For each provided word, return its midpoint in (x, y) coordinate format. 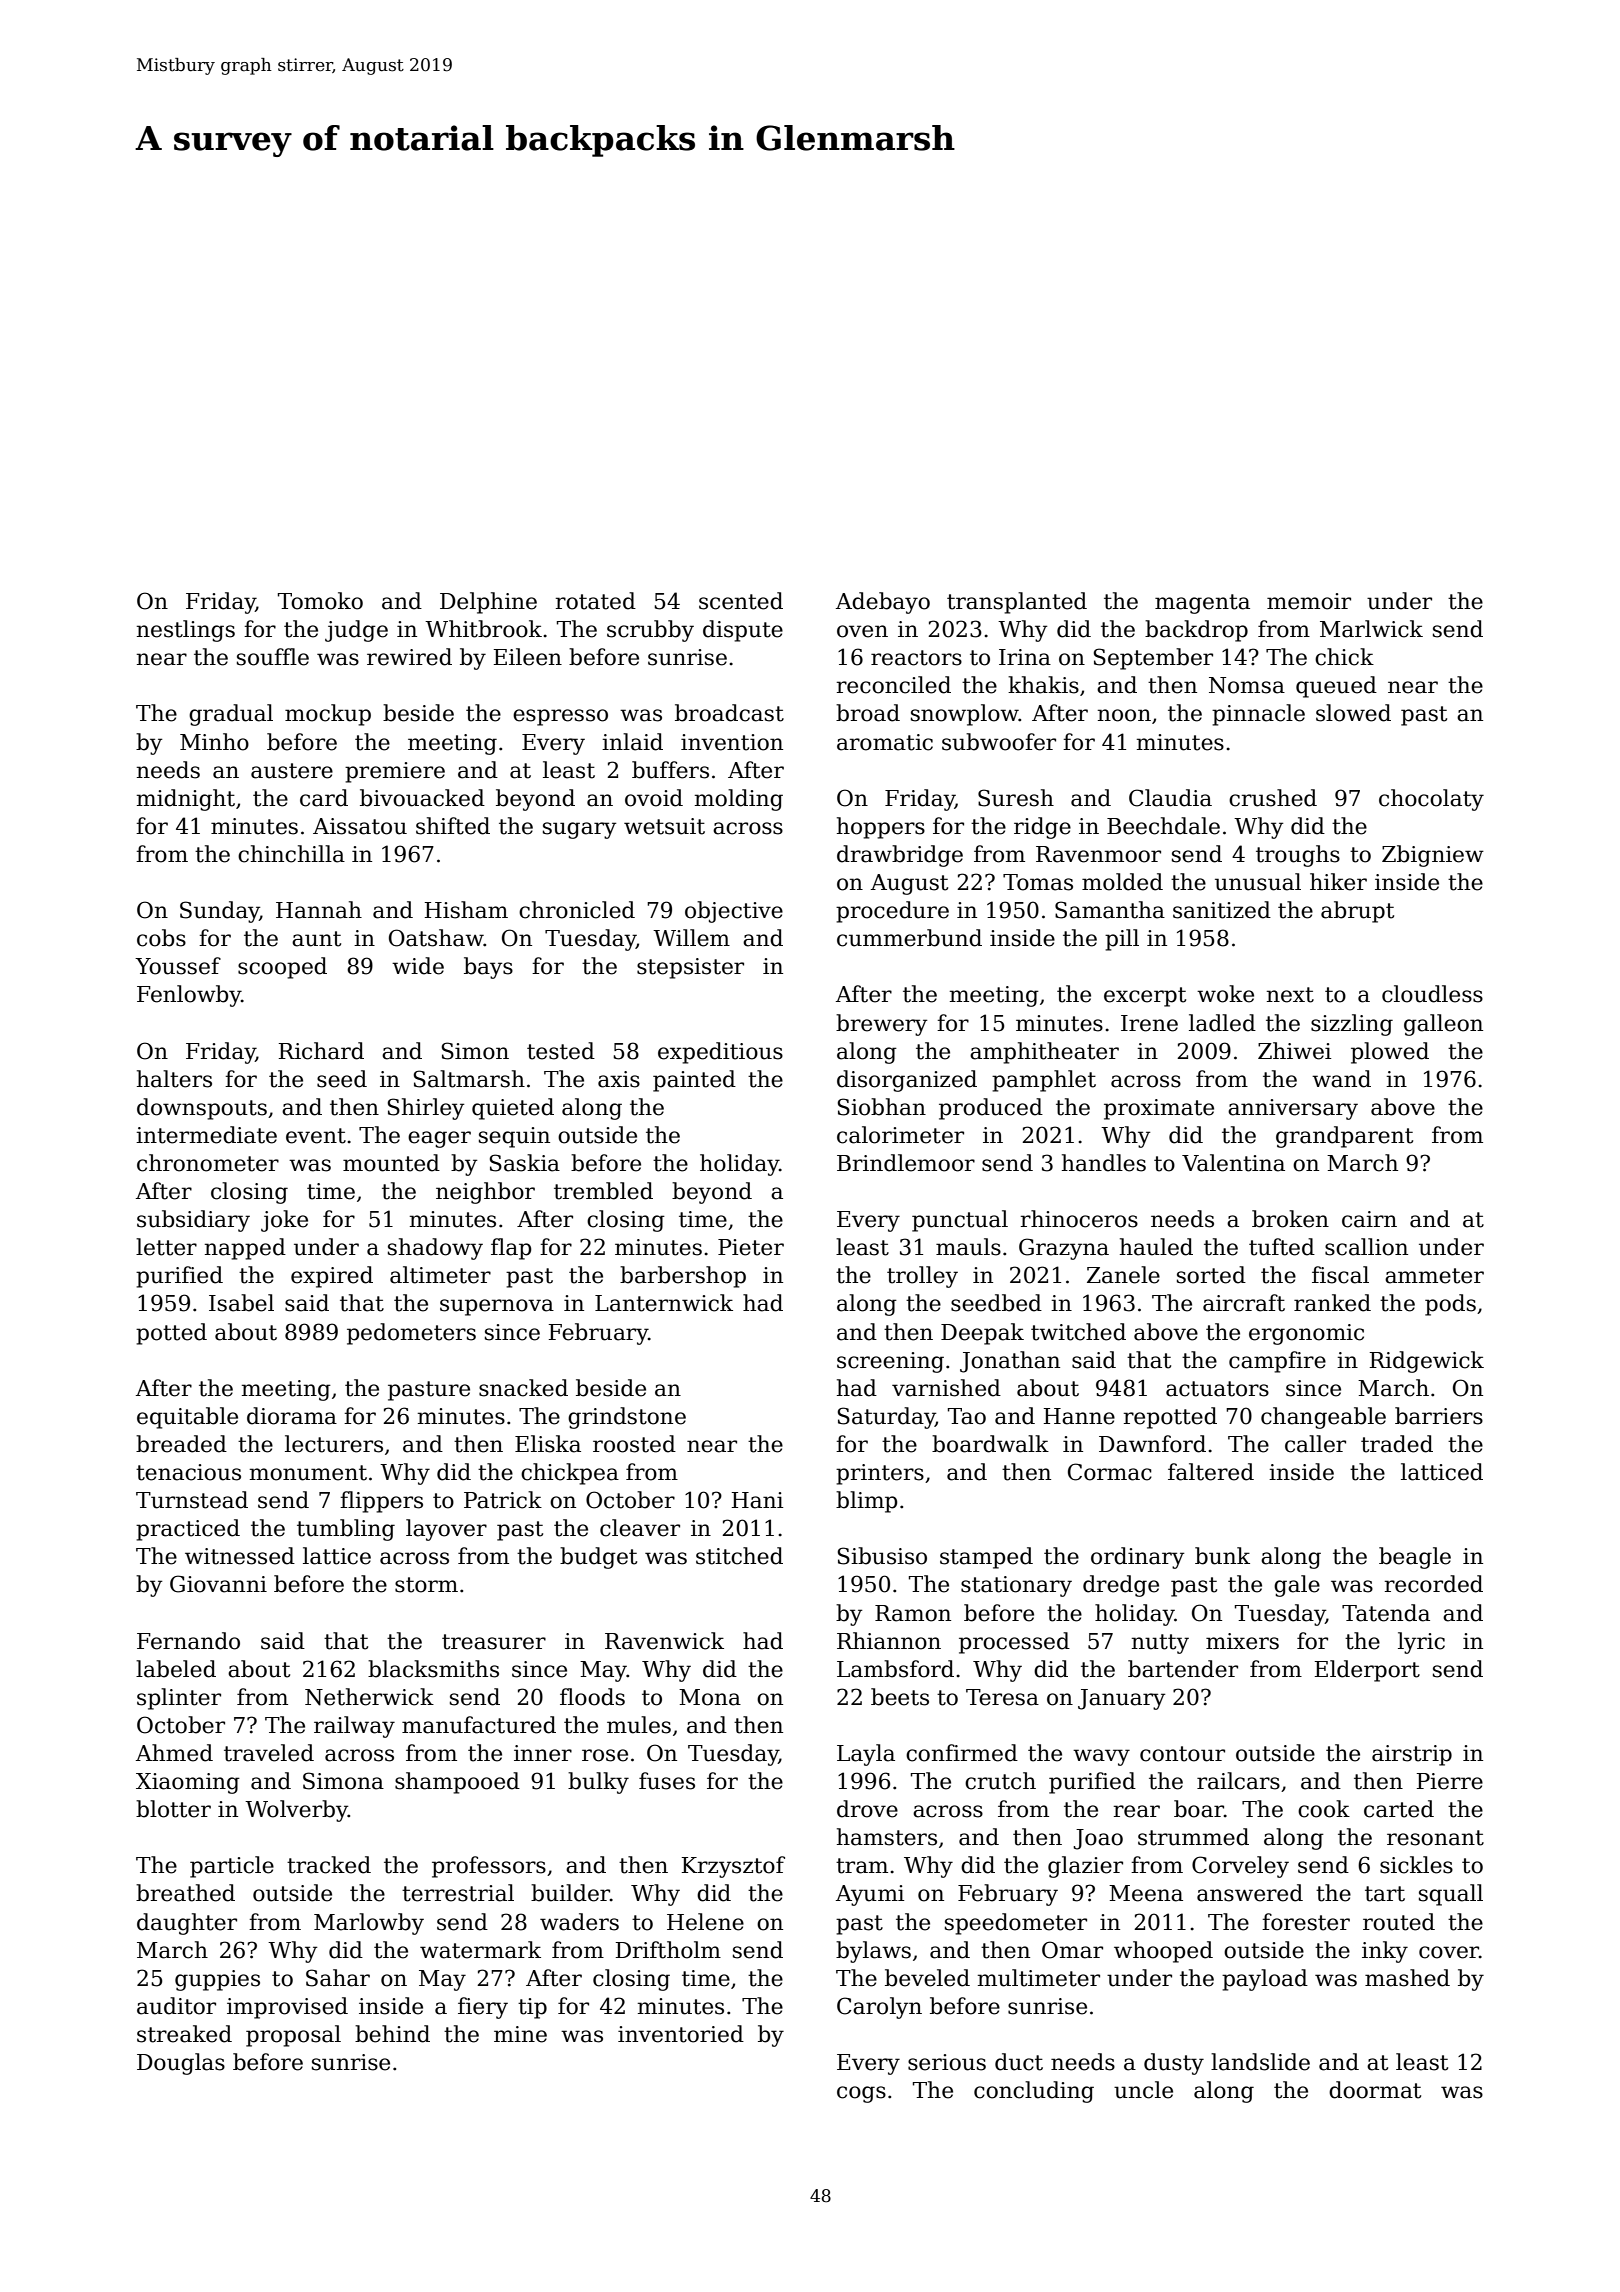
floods (592, 1697)
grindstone (627, 1418)
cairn (1369, 1219)
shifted (453, 826)
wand (1341, 1079)
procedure (892, 912)
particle (232, 1867)
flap (511, 1249)
